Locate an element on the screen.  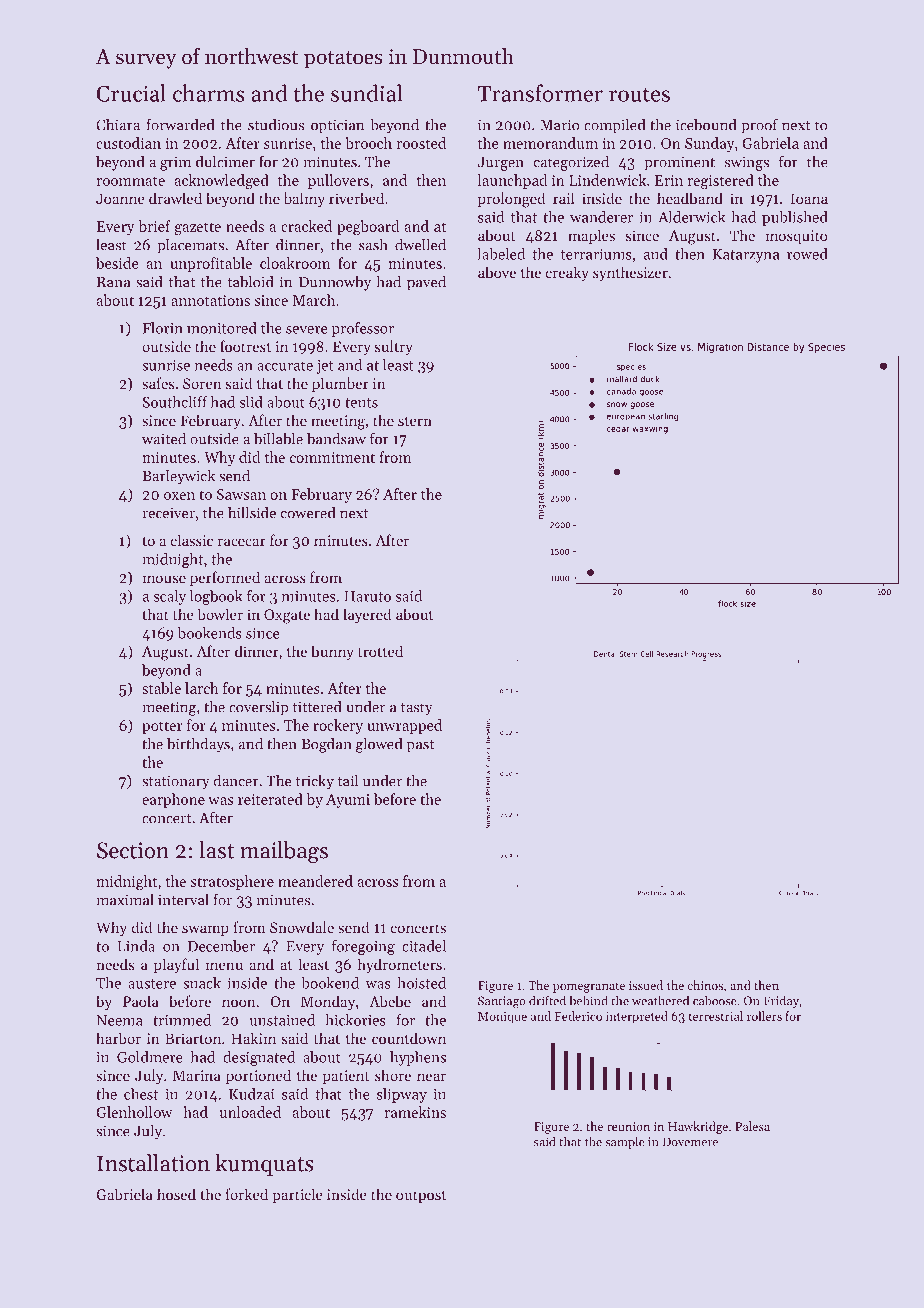
potter is located at coordinates (162, 727).
